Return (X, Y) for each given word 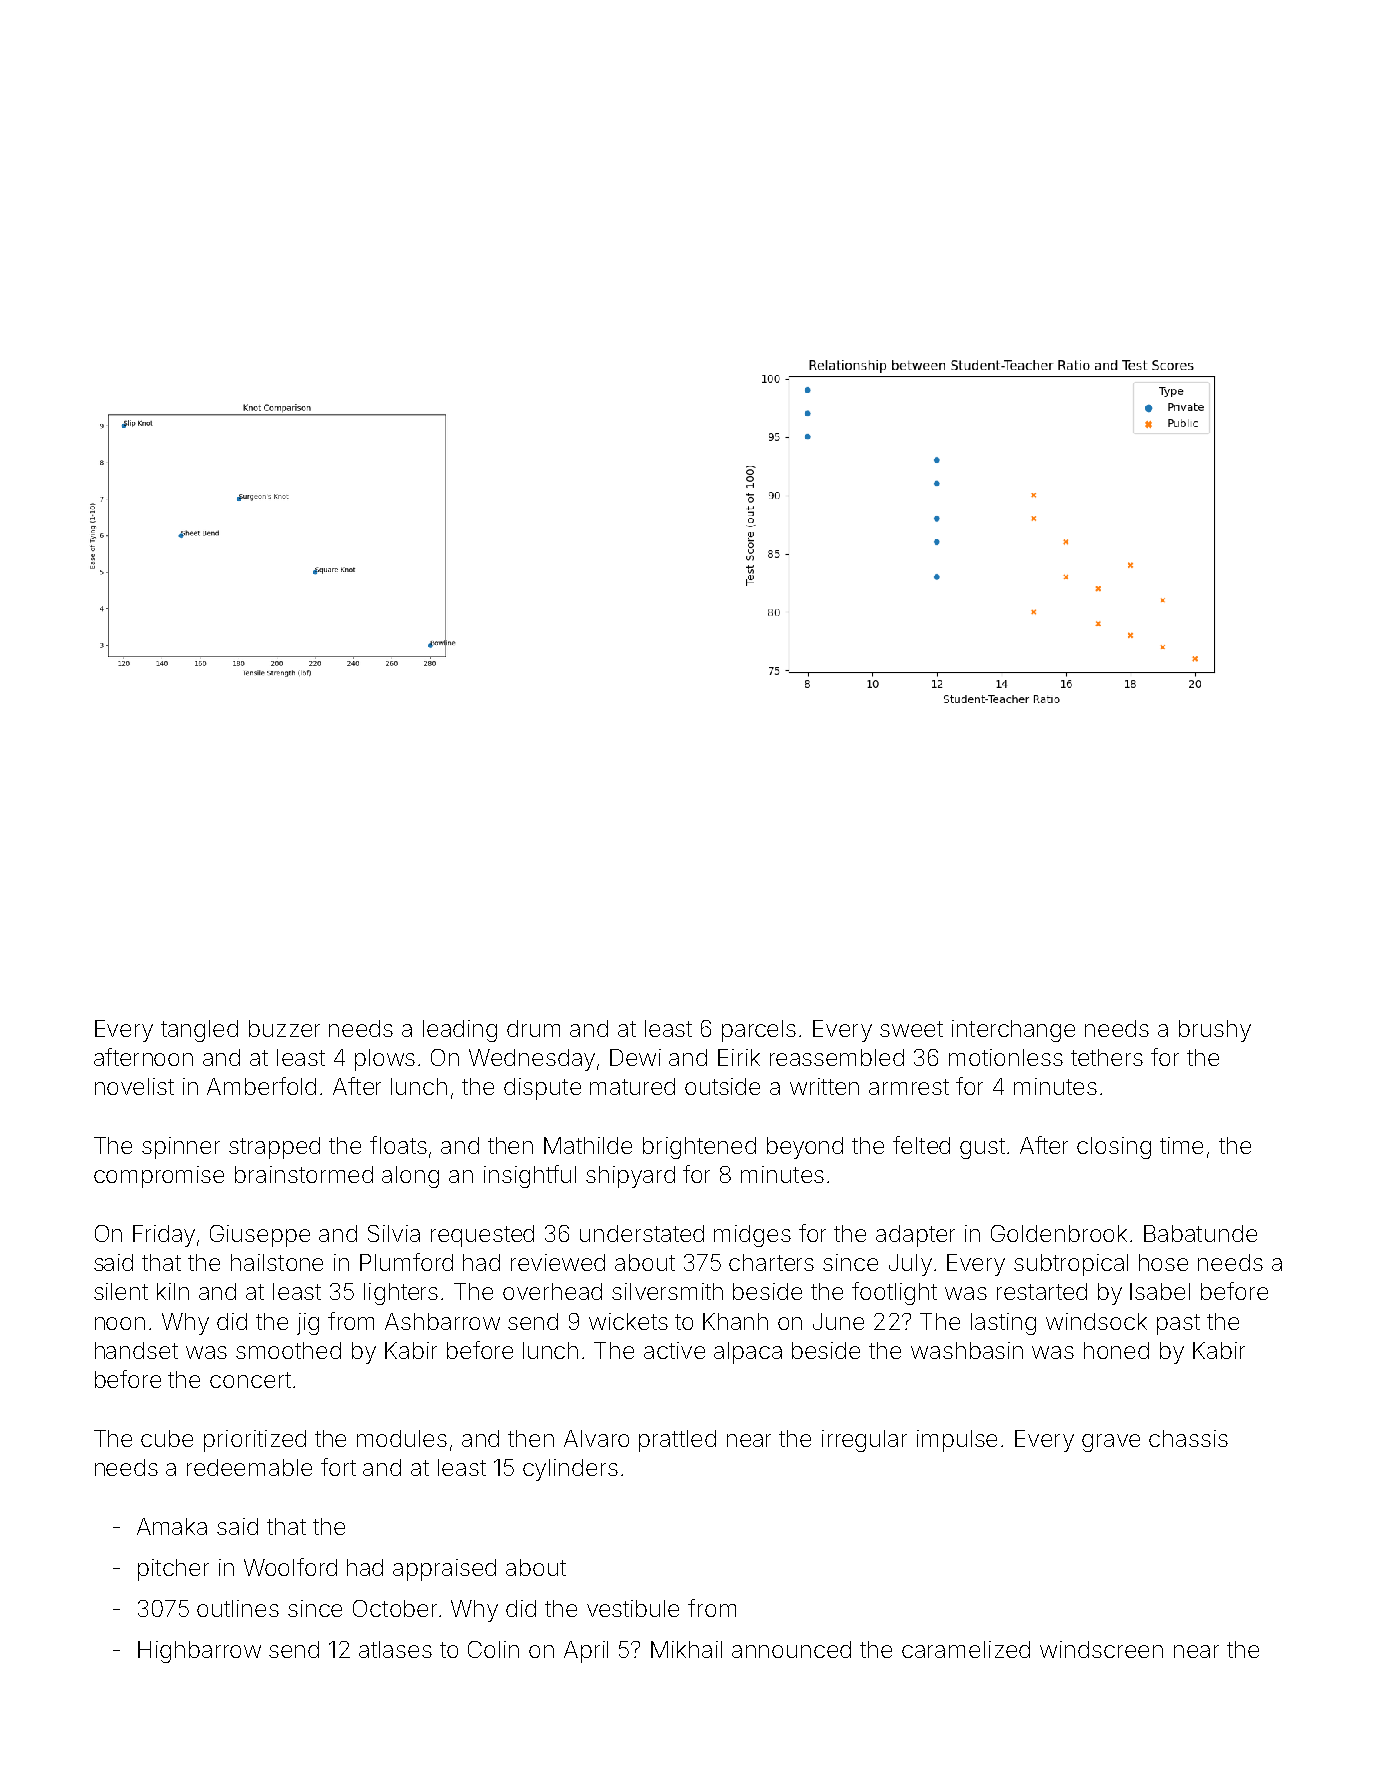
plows (385, 1060)
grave (1111, 1443)
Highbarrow (199, 1652)
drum (533, 1028)
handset (136, 1350)
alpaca (748, 1353)
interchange (1013, 1031)
